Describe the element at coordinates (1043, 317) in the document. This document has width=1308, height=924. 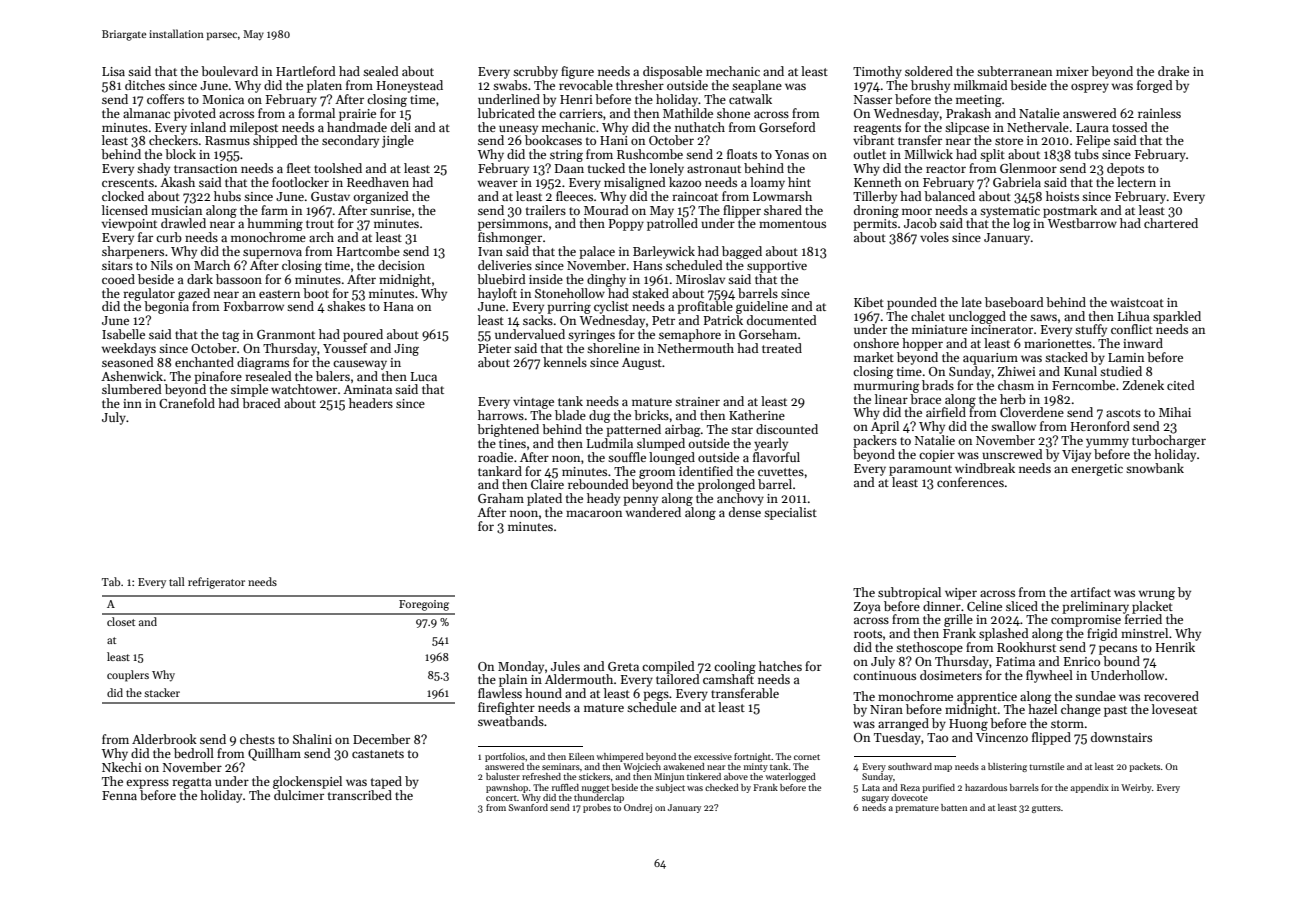
I see `saws` at that location.
